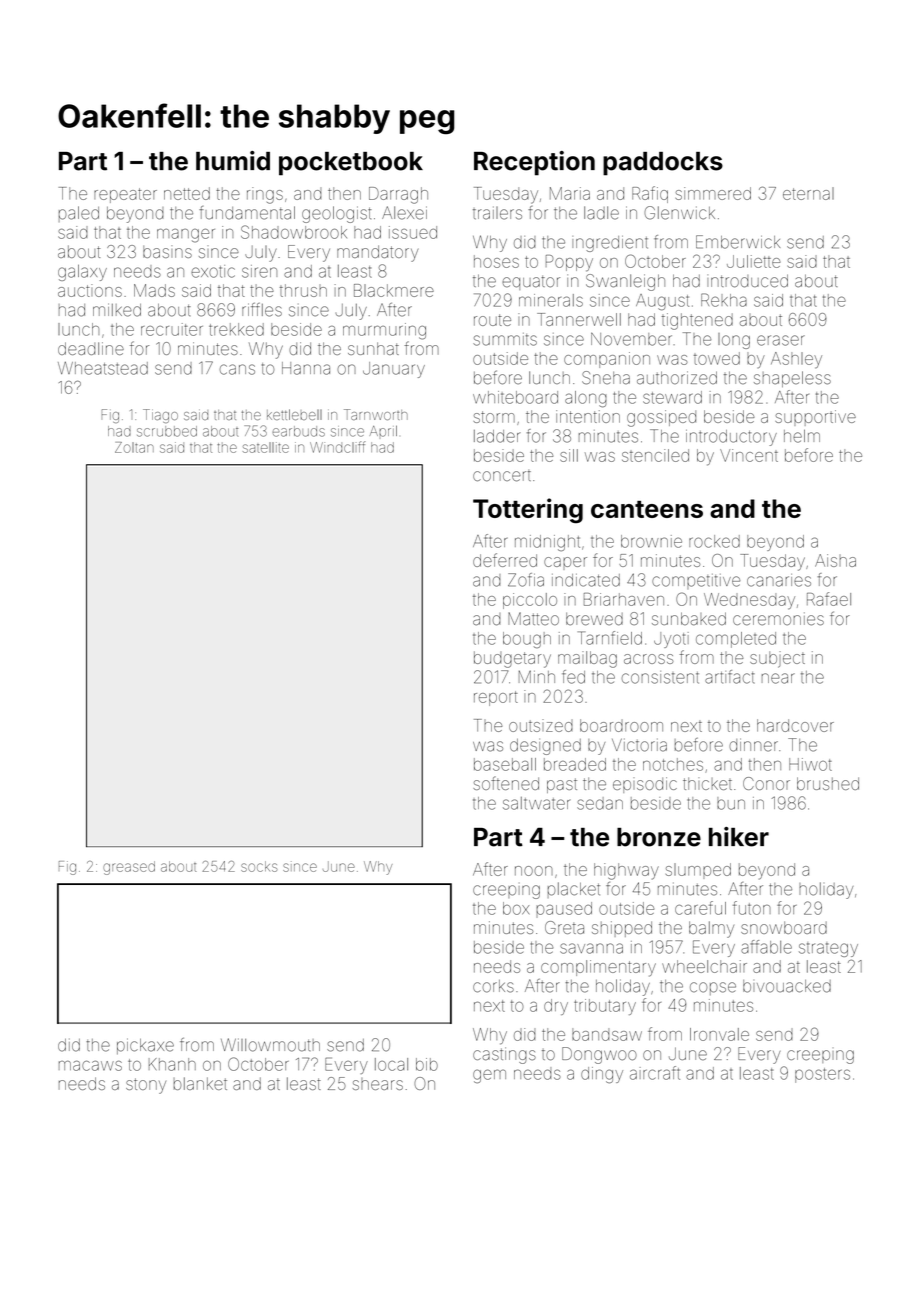 Image resolution: width=924 pixels, height=1308 pixels. Describe the element at coordinates (129, 868) in the page. I see `greased` at that location.
